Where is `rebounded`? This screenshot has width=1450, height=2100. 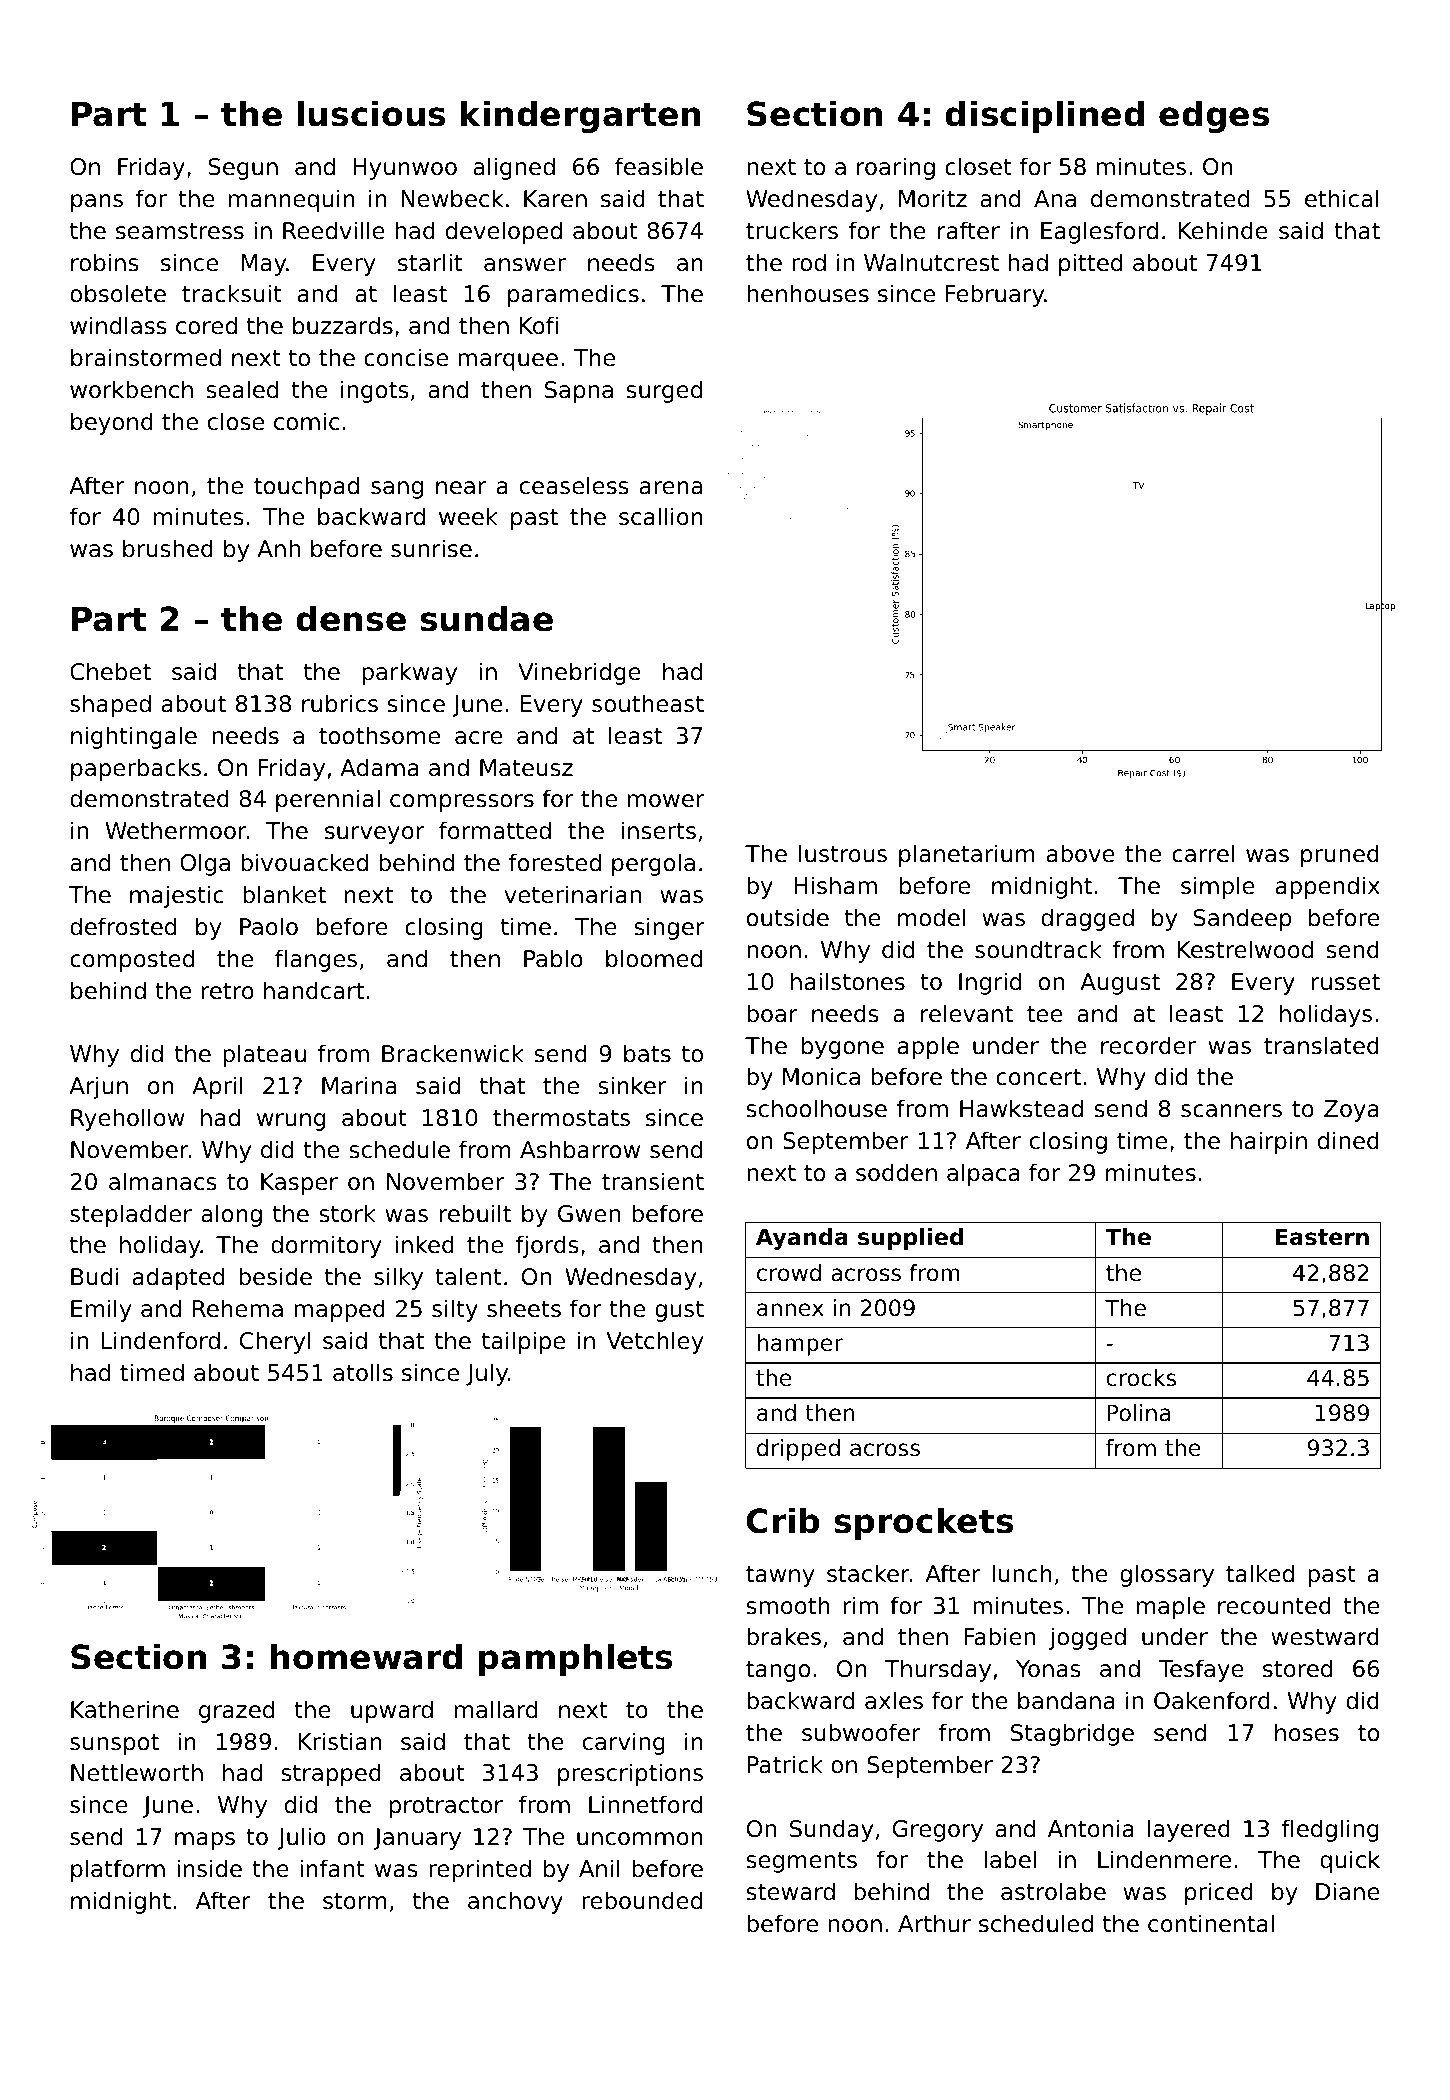
rebounded is located at coordinates (642, 1900).
